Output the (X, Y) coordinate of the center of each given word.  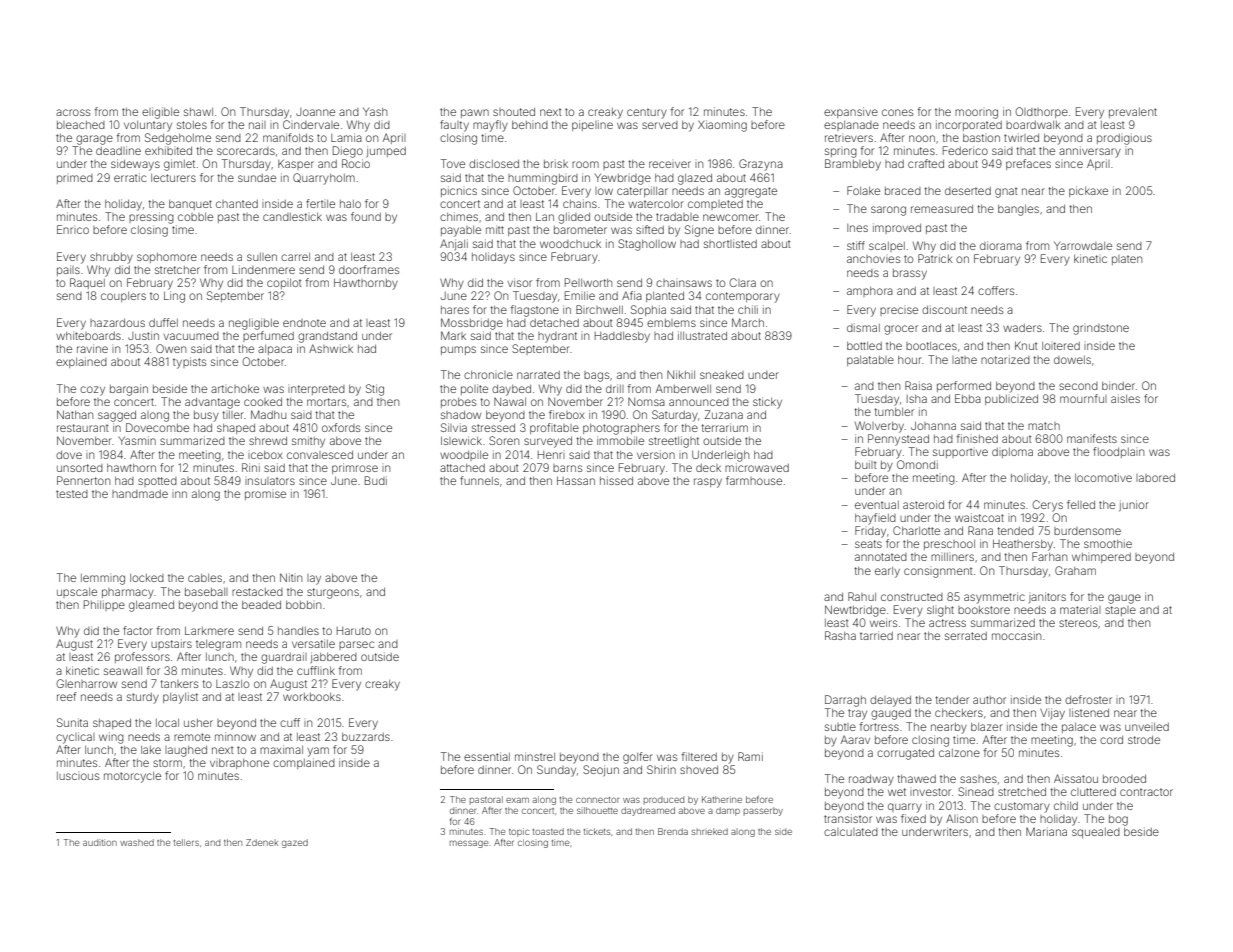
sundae (257, 178)
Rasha (840, 635)
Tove (453, 163)
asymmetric (994, 598)
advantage (212, 403)
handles (298, 631)
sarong (888, 211)
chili (748, 309)
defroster (1088, 699)
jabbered (333, 658)
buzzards (366, 737)
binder (1118, 385)
